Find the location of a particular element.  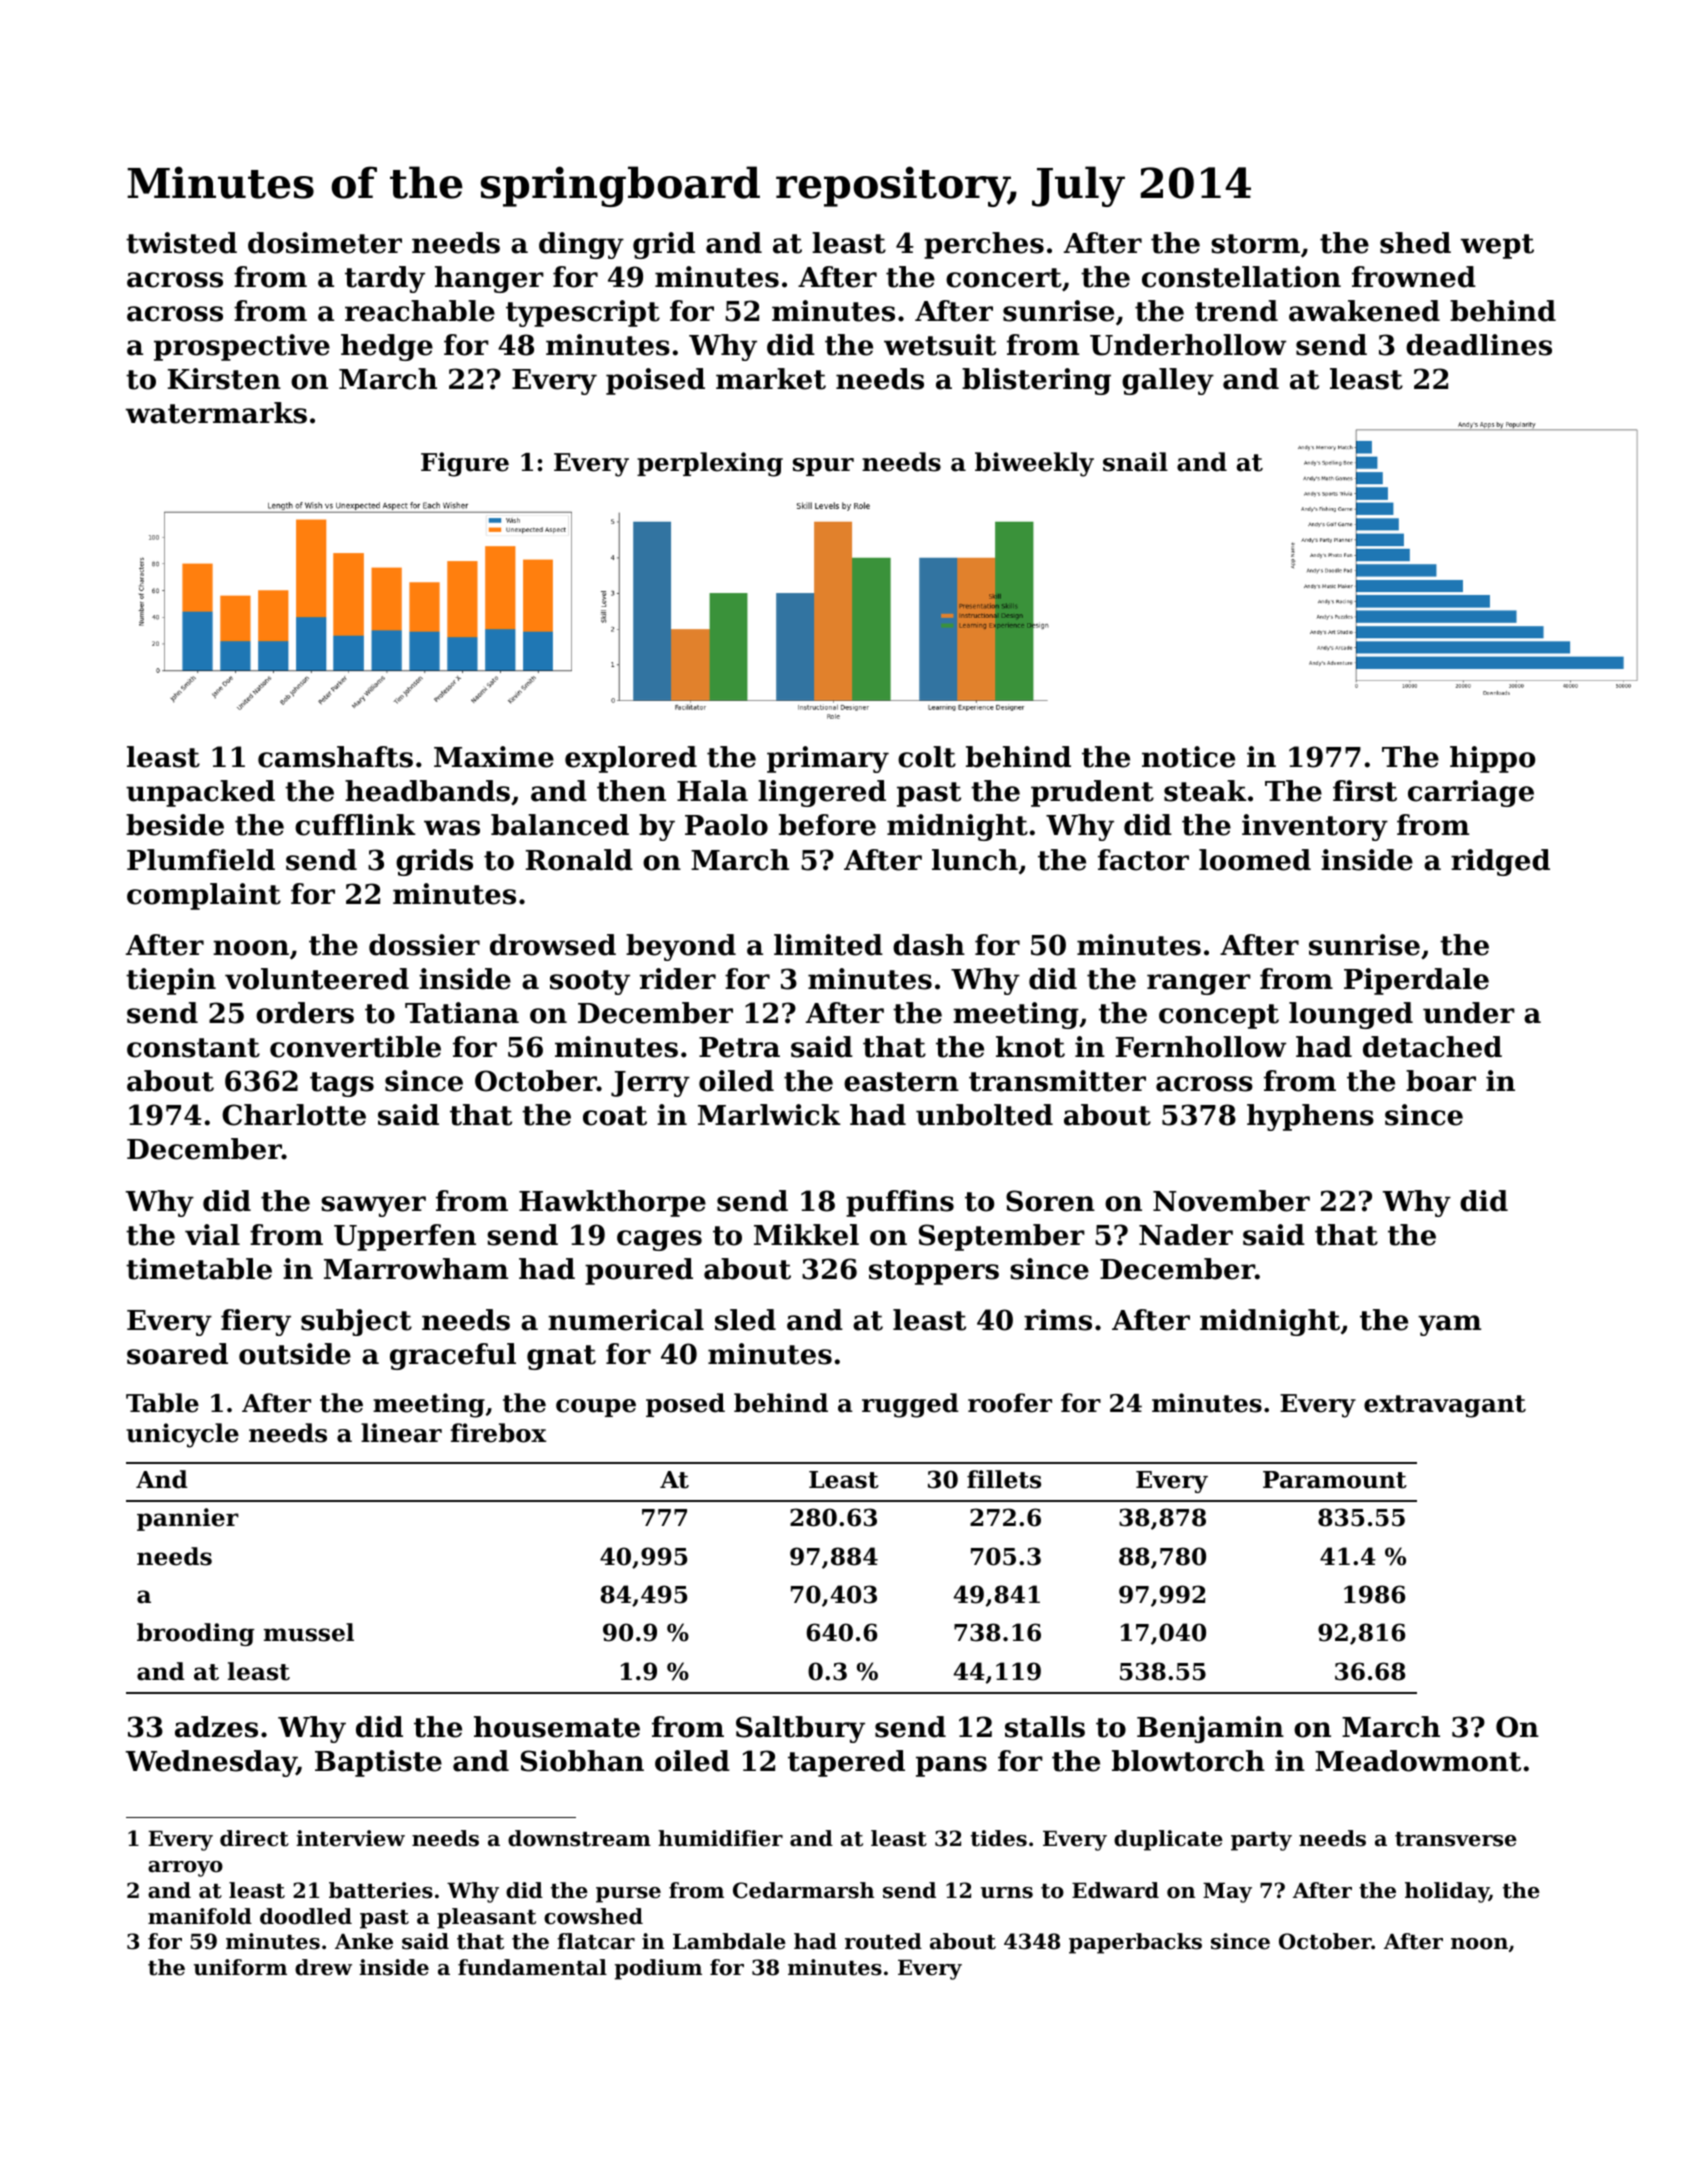

paperbacks is located at coordinates (1135, 1943).
